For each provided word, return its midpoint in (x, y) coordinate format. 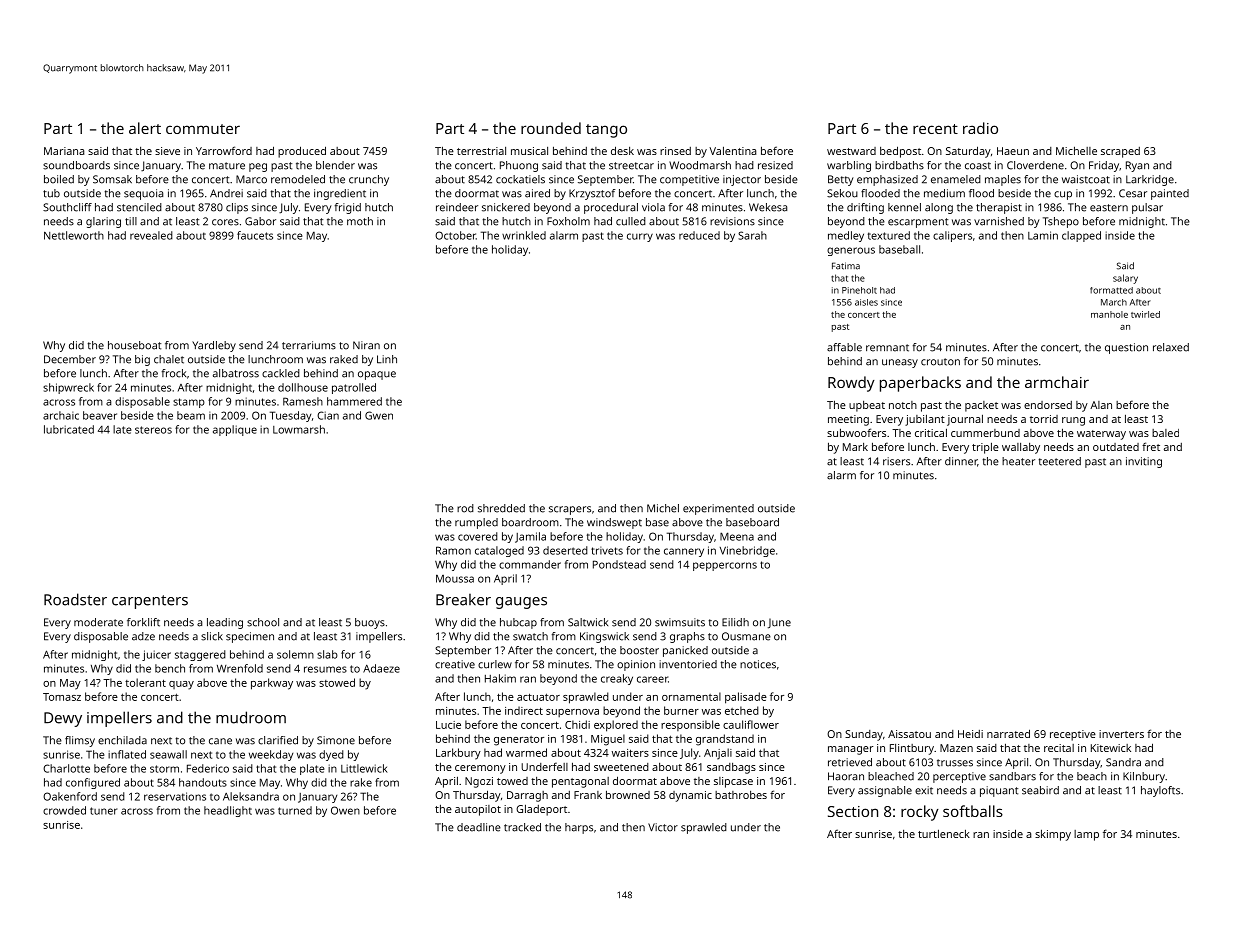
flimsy (80, 741)
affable (844, 347)
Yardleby (214, 346)
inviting (1144, 462)
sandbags (731, 768)
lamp (1086, 835)
